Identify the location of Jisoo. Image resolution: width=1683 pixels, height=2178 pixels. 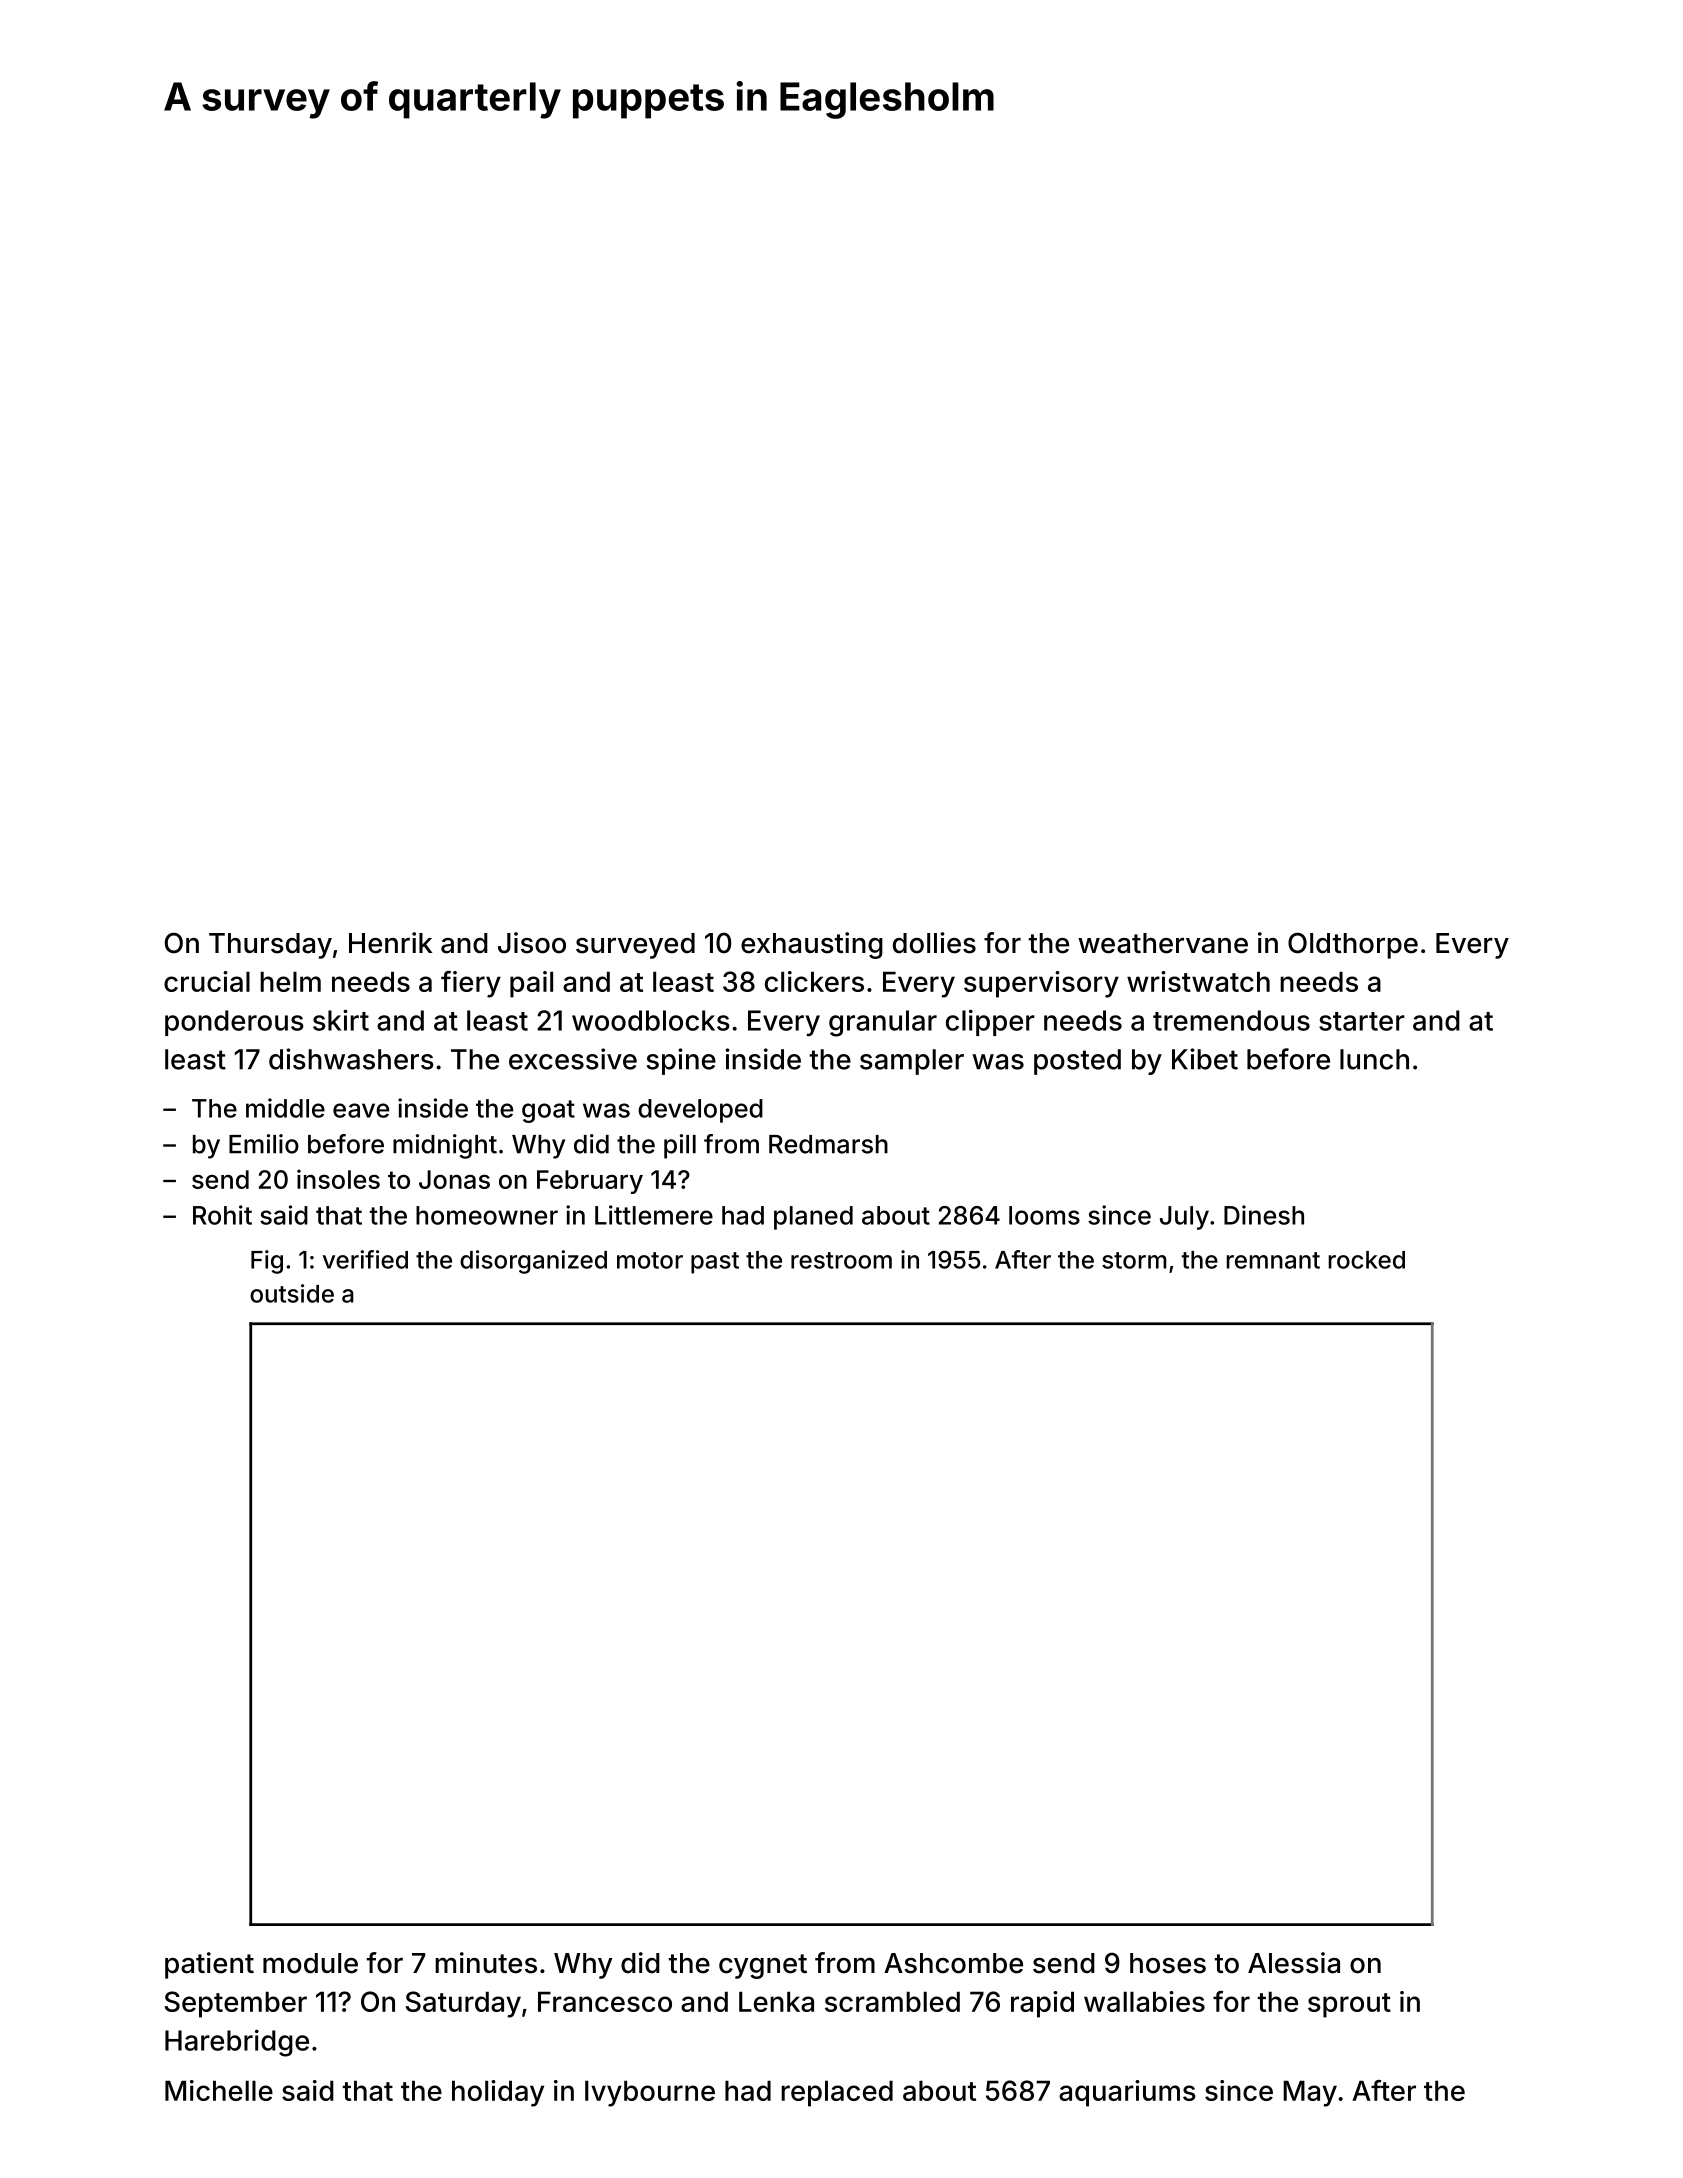
(532, 943).
